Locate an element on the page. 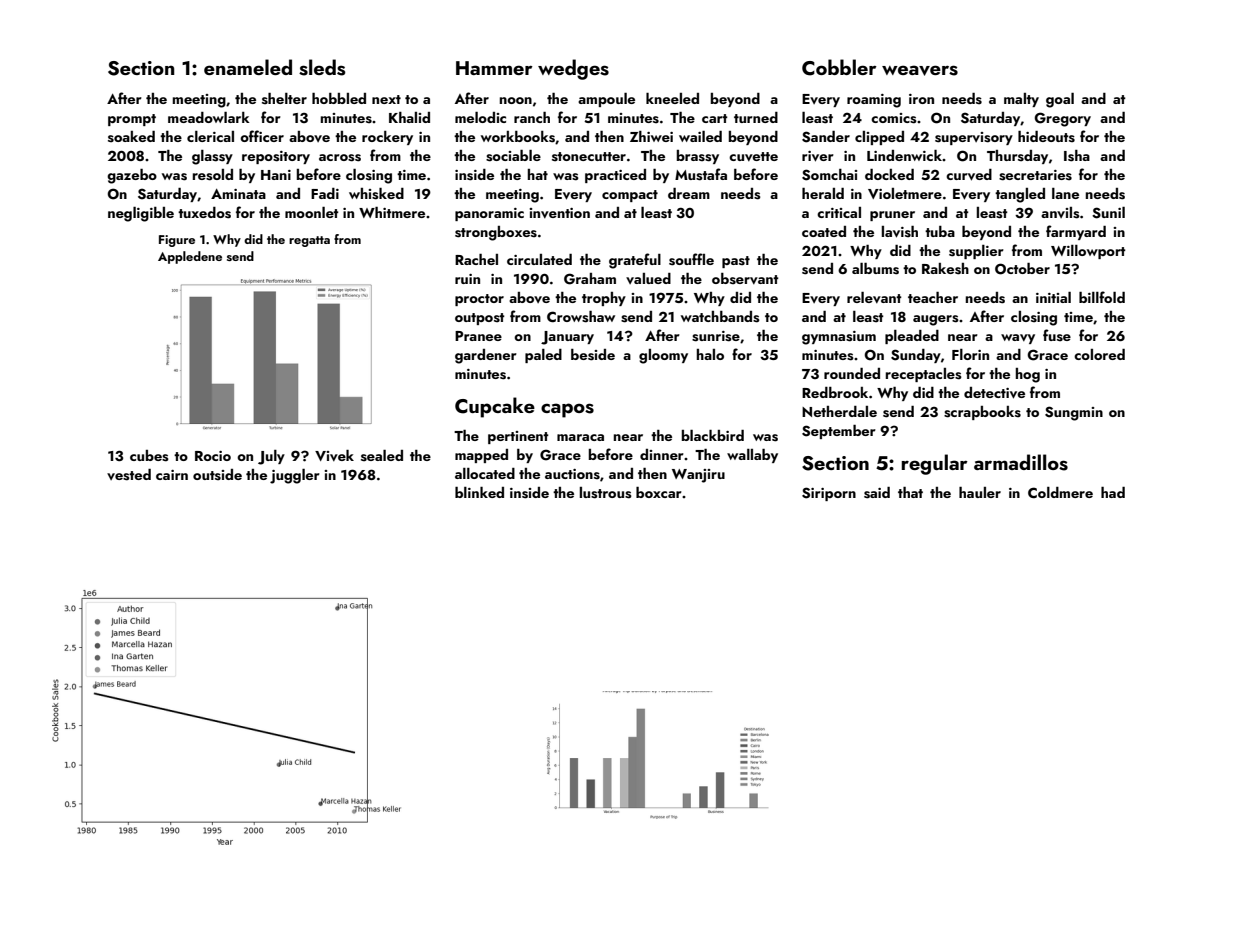 The image size is (1233, 952). Lindenwick is located at coordinates (904, 155).
